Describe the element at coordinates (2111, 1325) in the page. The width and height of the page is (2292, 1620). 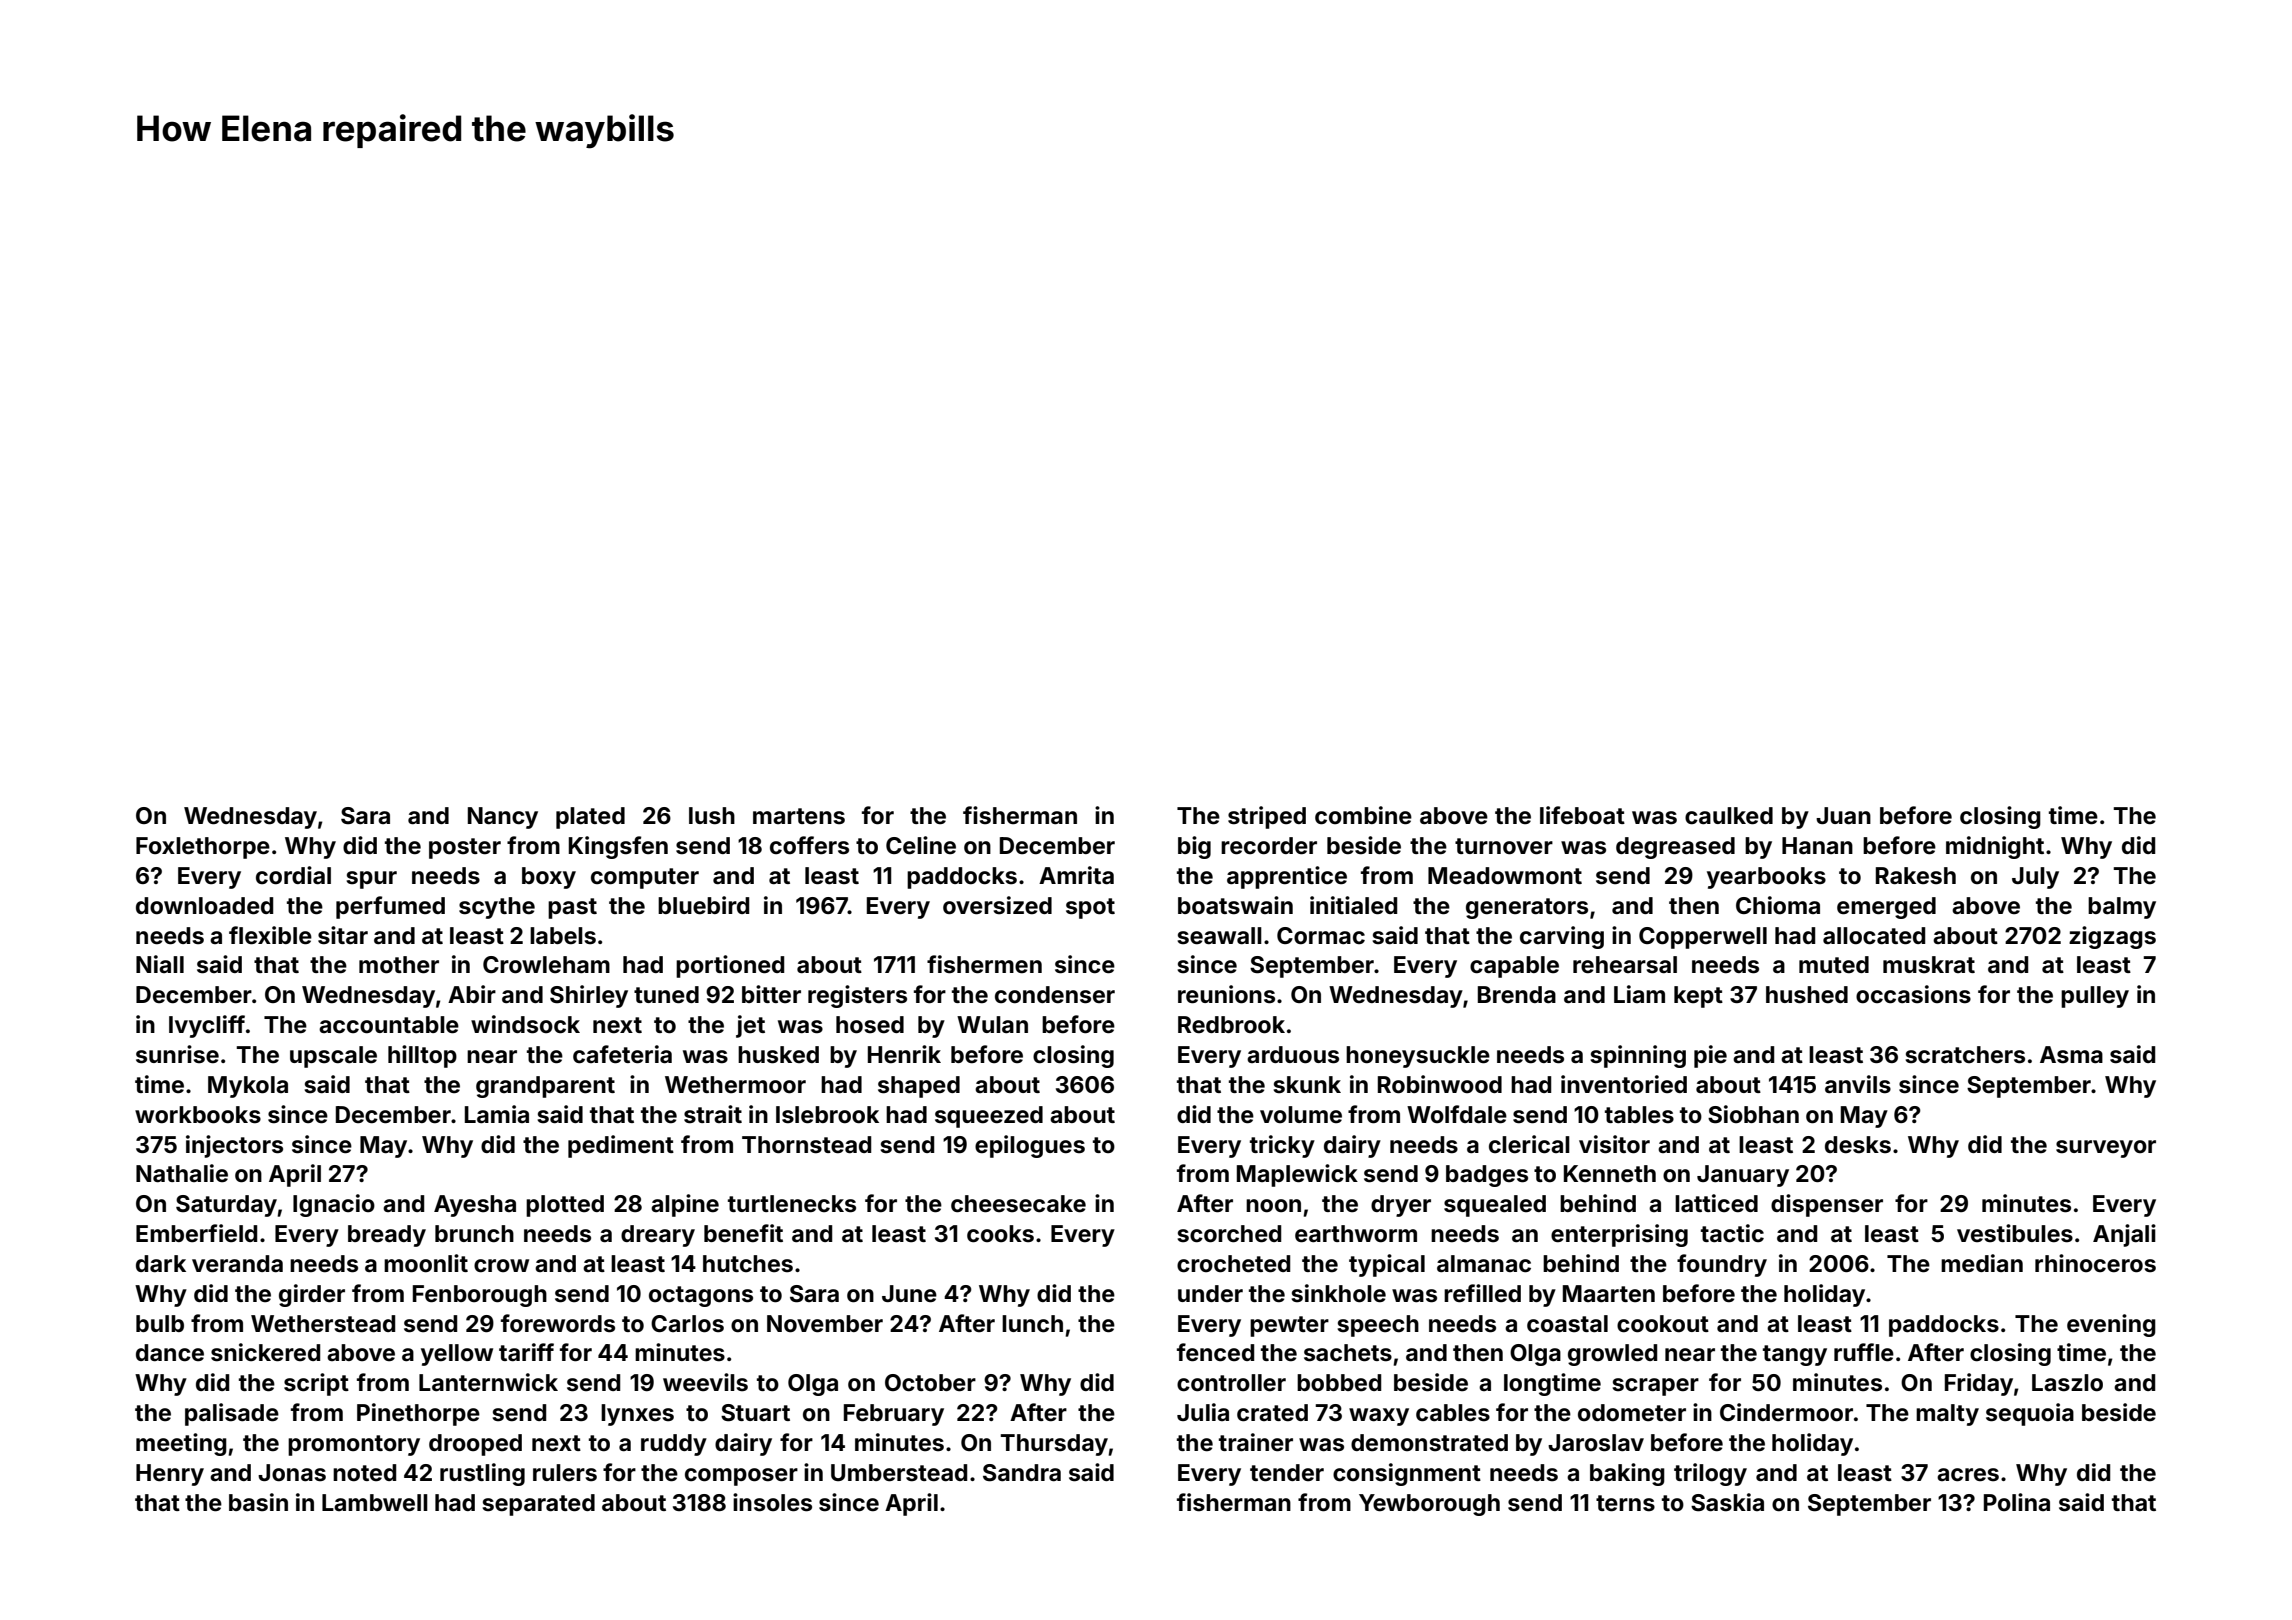
I see `evening` at that location.
